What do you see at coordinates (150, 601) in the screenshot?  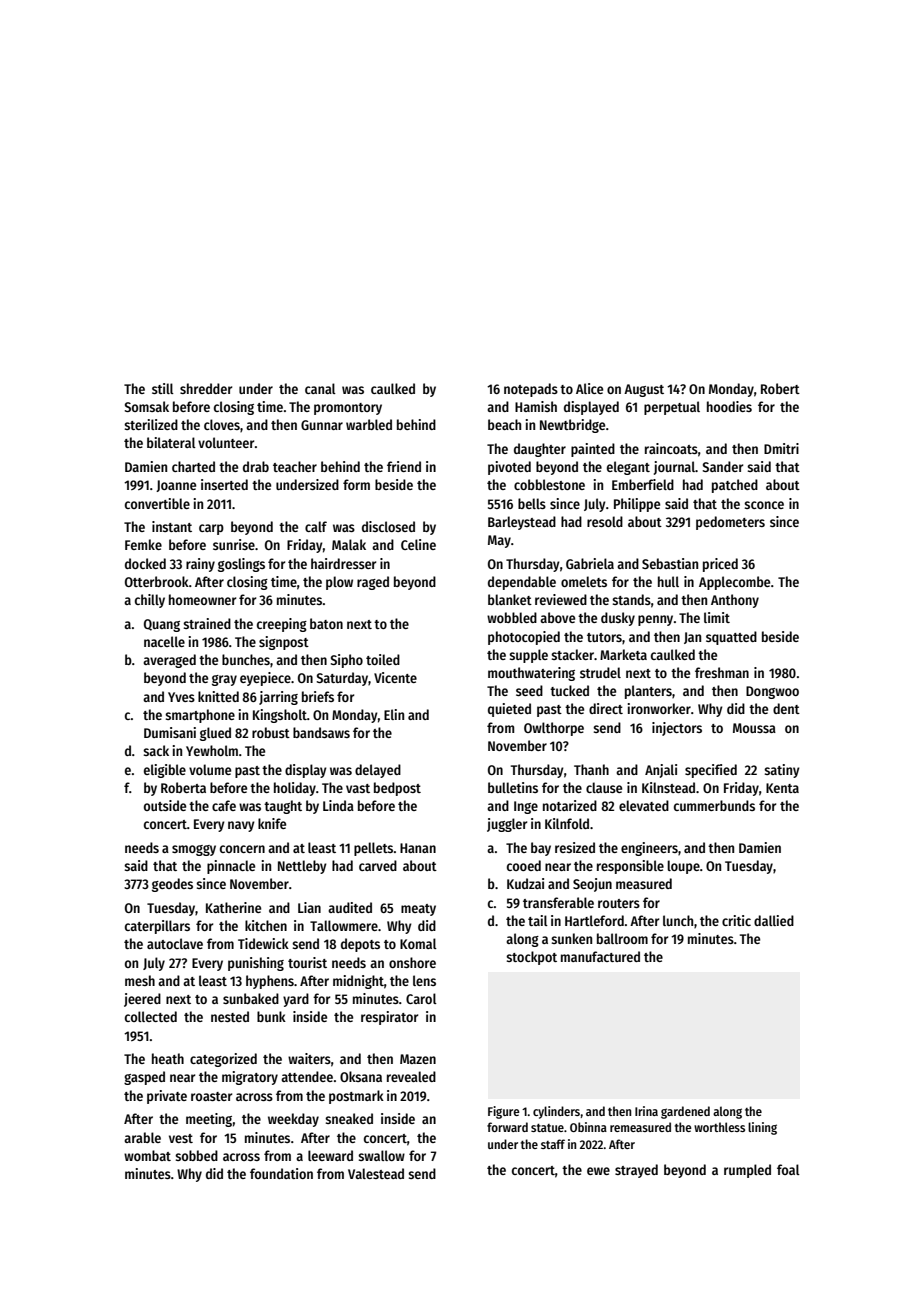 I see `chilly` at bounding box center [150, 601].
